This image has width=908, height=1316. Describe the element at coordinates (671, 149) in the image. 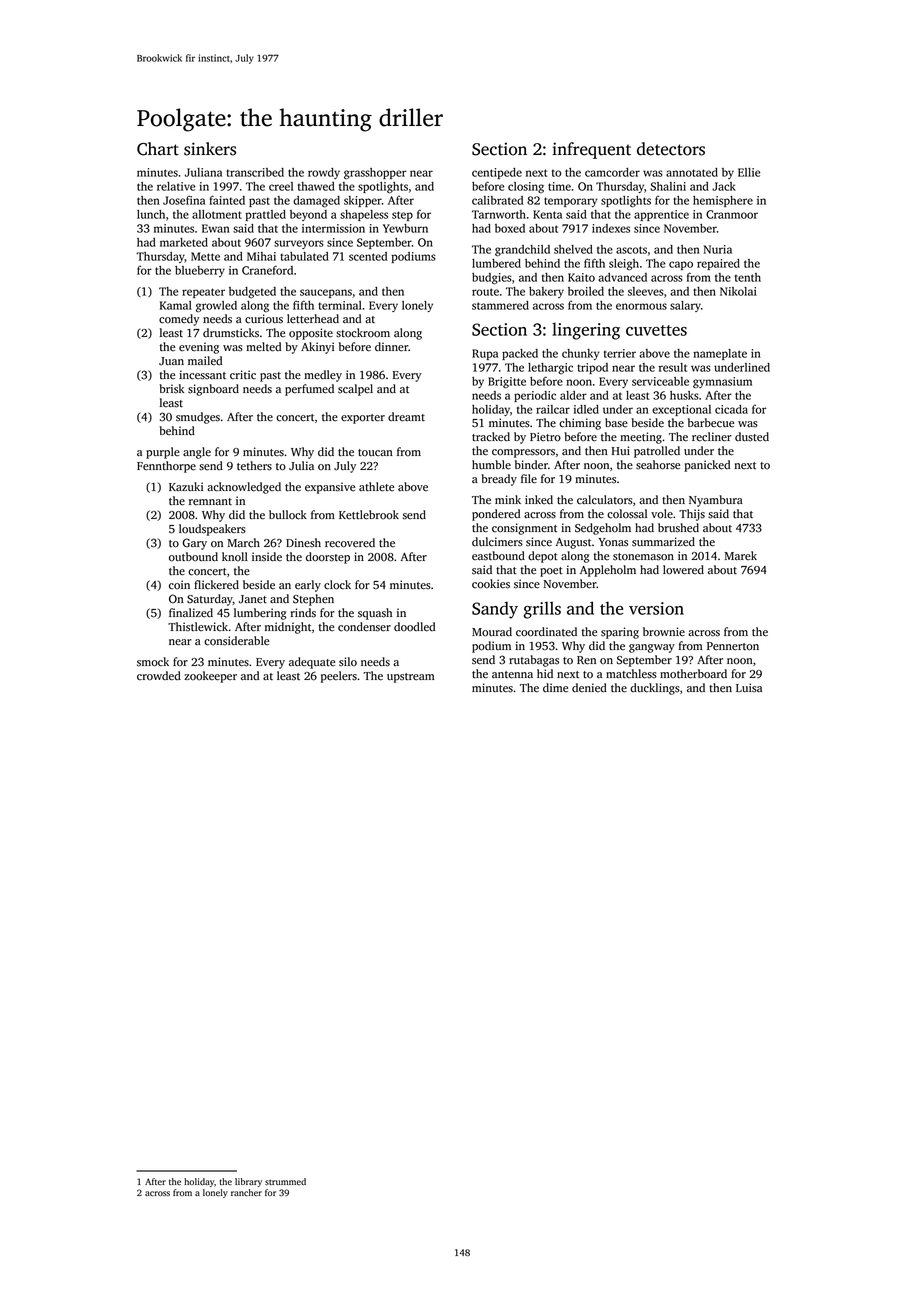

I see `detectors` at that location.
